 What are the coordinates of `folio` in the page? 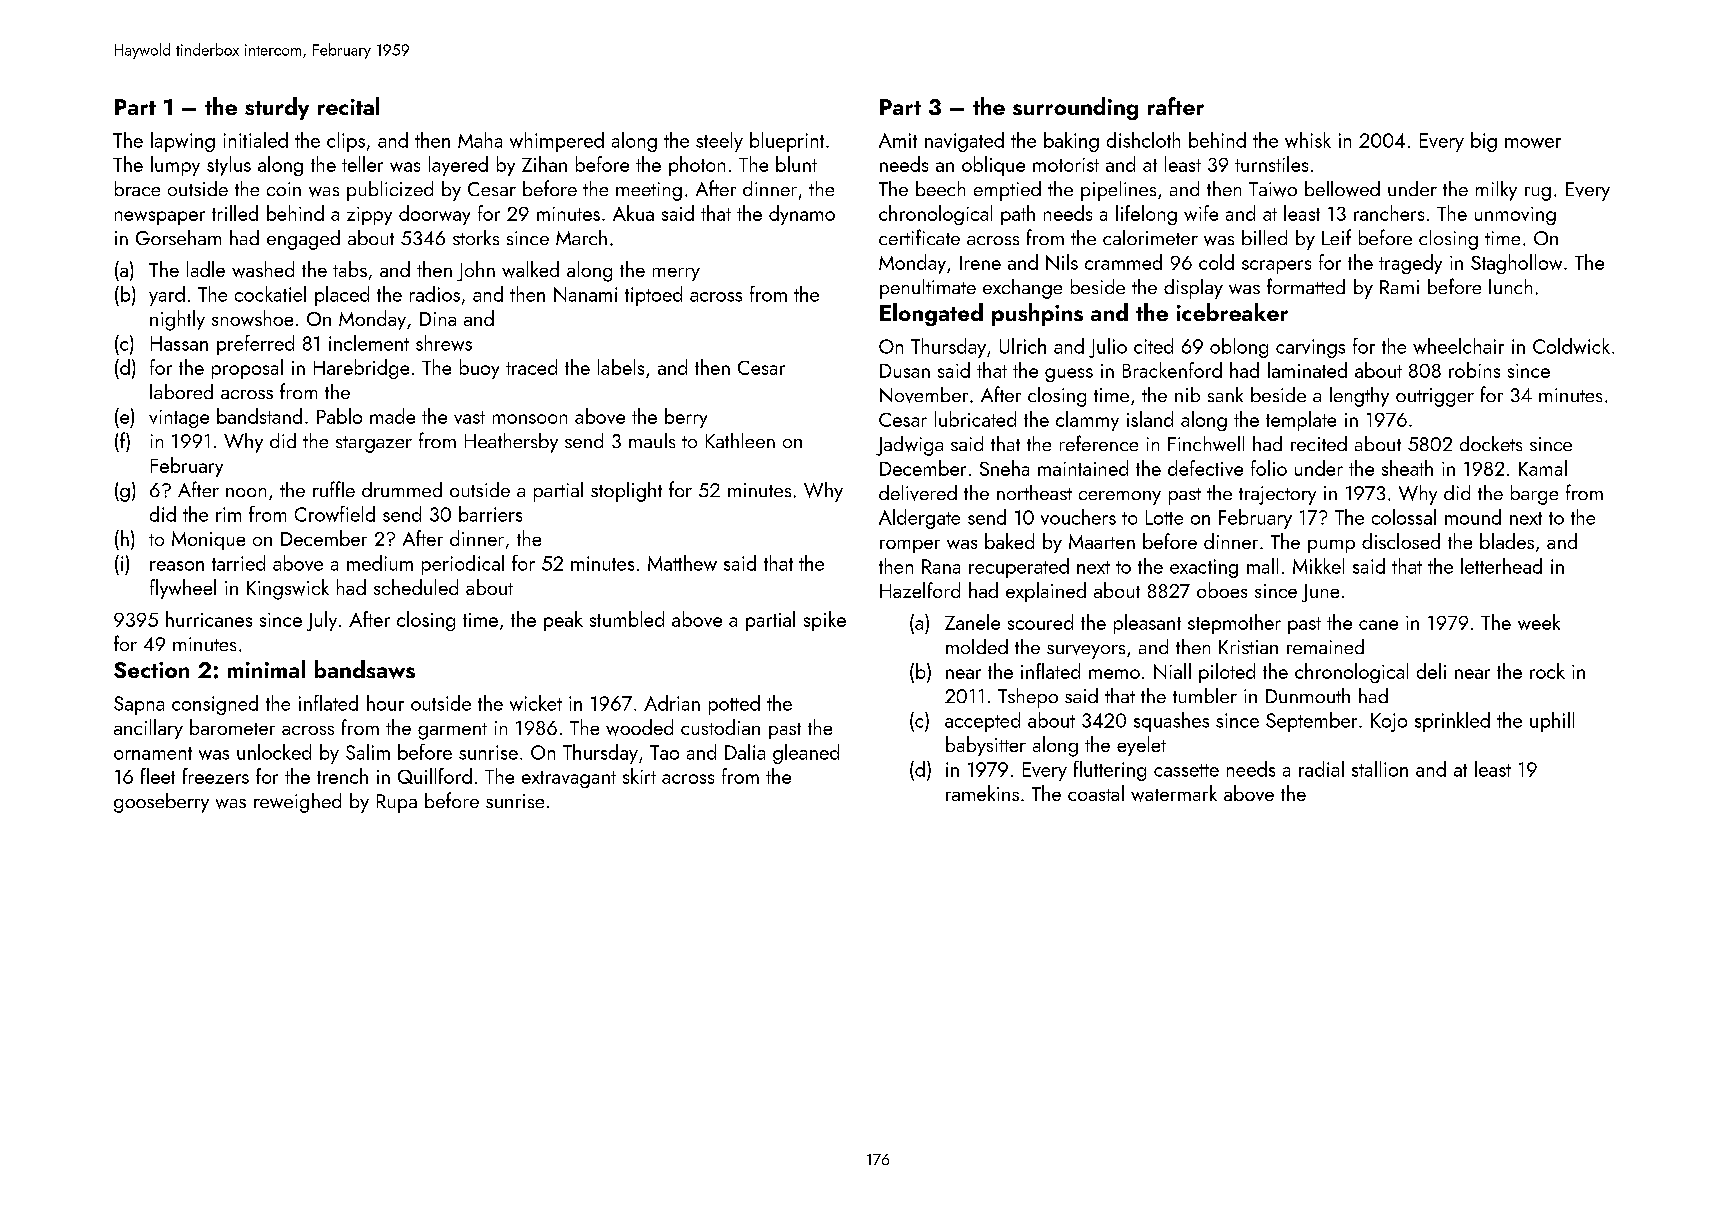 It's located at (1269, 468).
